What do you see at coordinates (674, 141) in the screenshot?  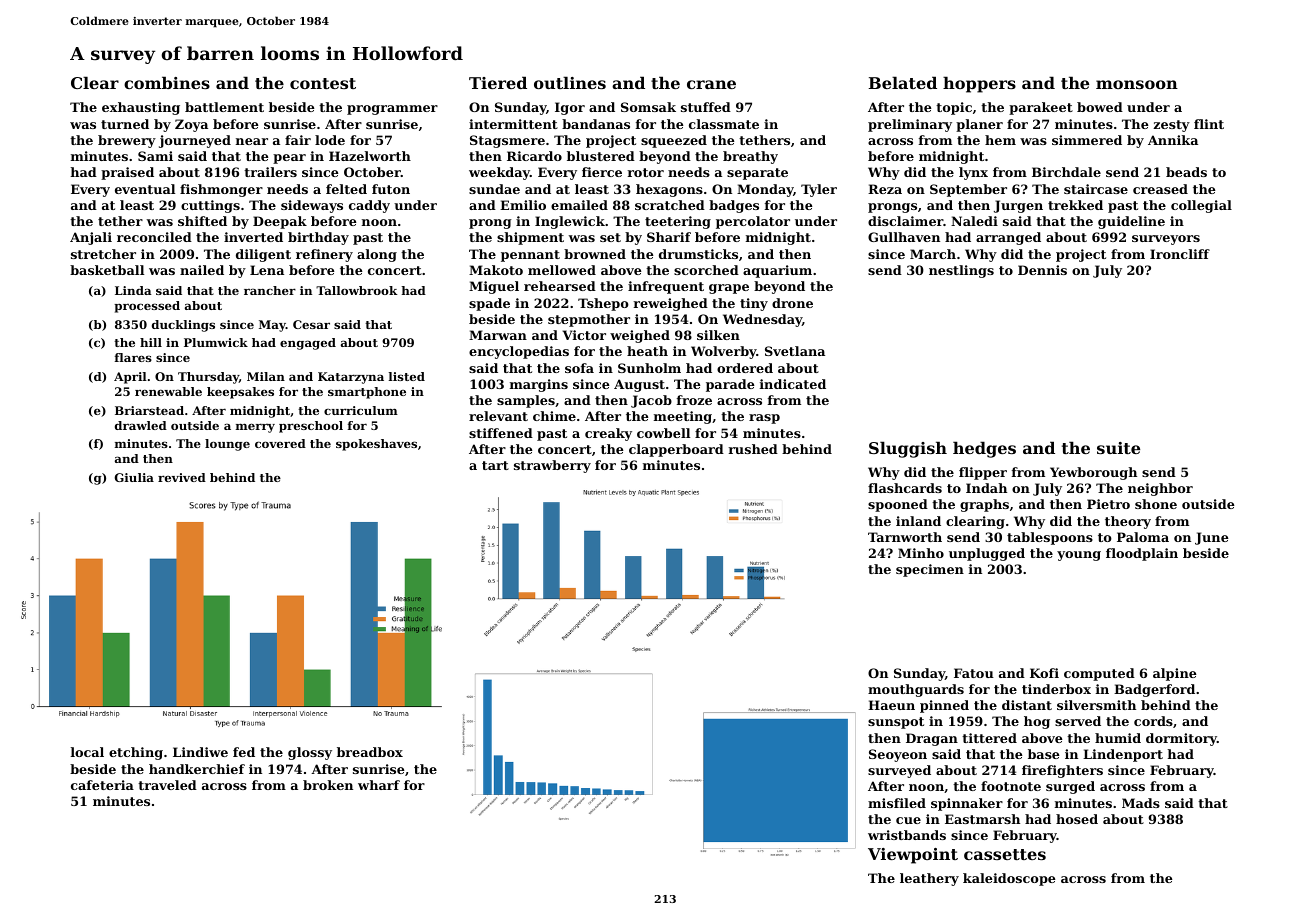 I see `squeezed` at bounding box center [674, 141].
